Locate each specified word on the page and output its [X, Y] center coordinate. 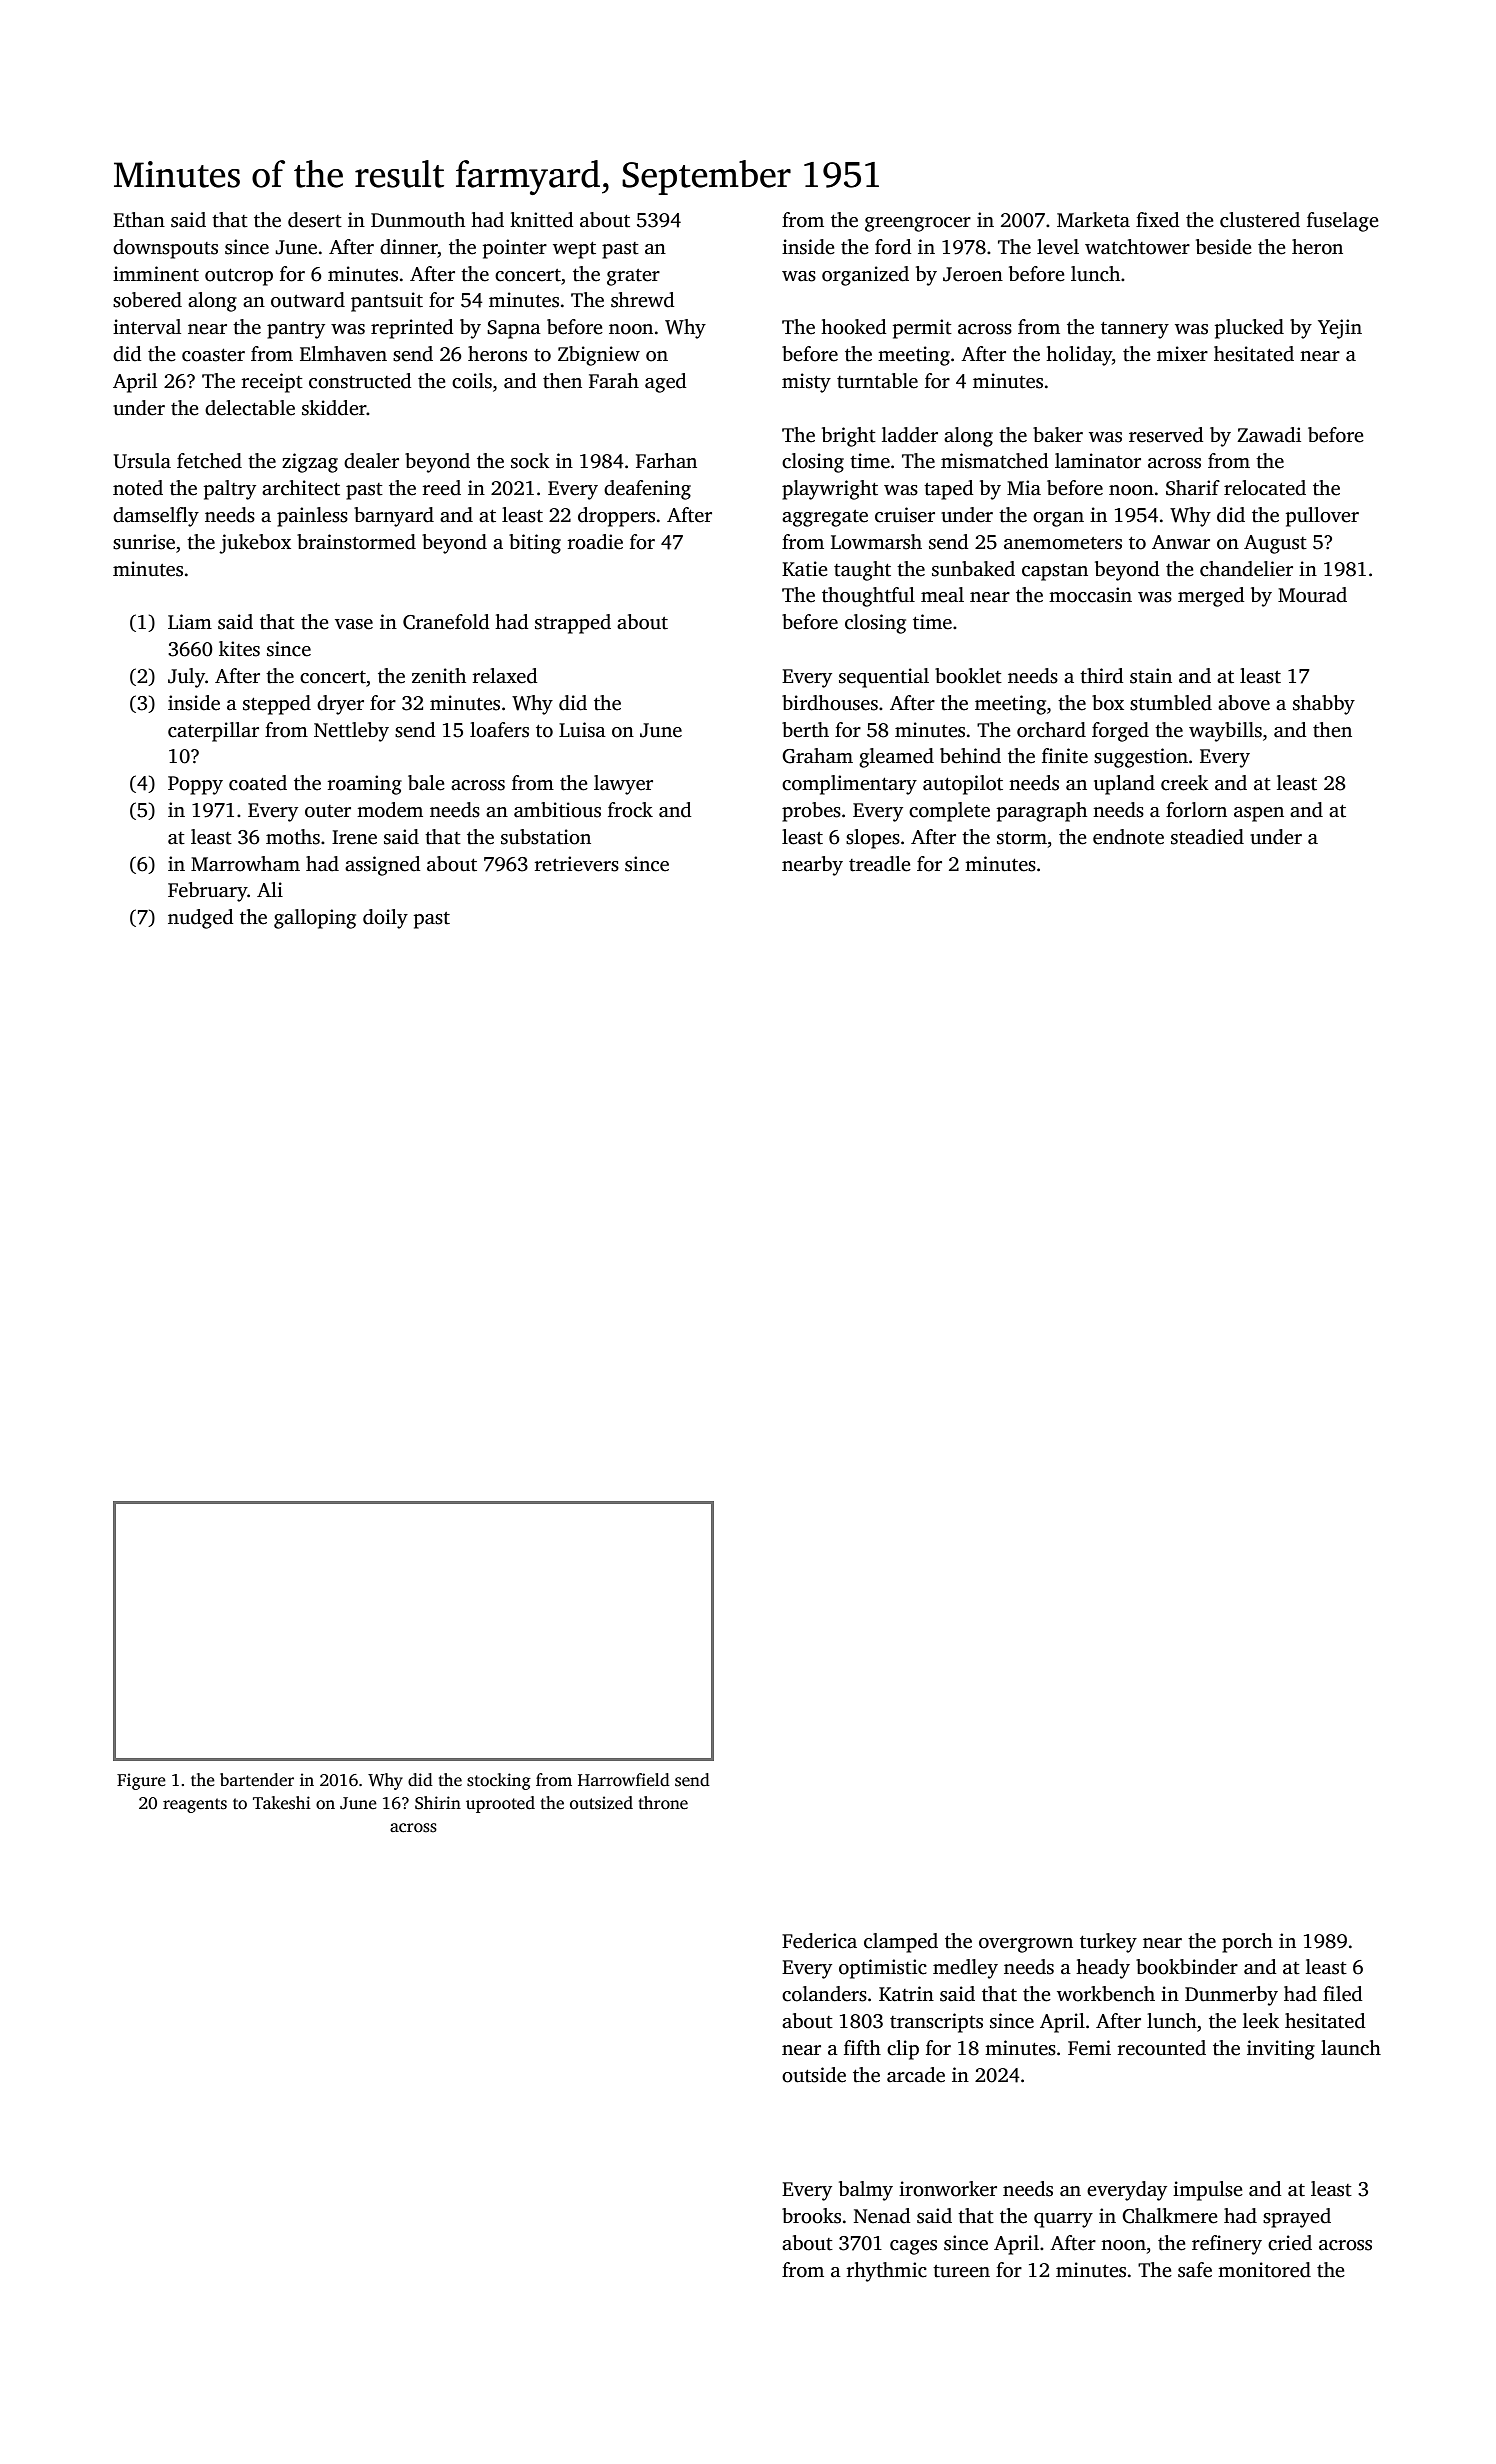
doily [385, 919]
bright [849, 437]
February [207, 892]
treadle [880, 864]
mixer [1182, 354]
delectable [250, 408]
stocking [499, 1781]
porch [1247, 1943]
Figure [141, 1781]
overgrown [1026, 1945]
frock [630, 810]
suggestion [1141, 758]
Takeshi [282, 1803]
